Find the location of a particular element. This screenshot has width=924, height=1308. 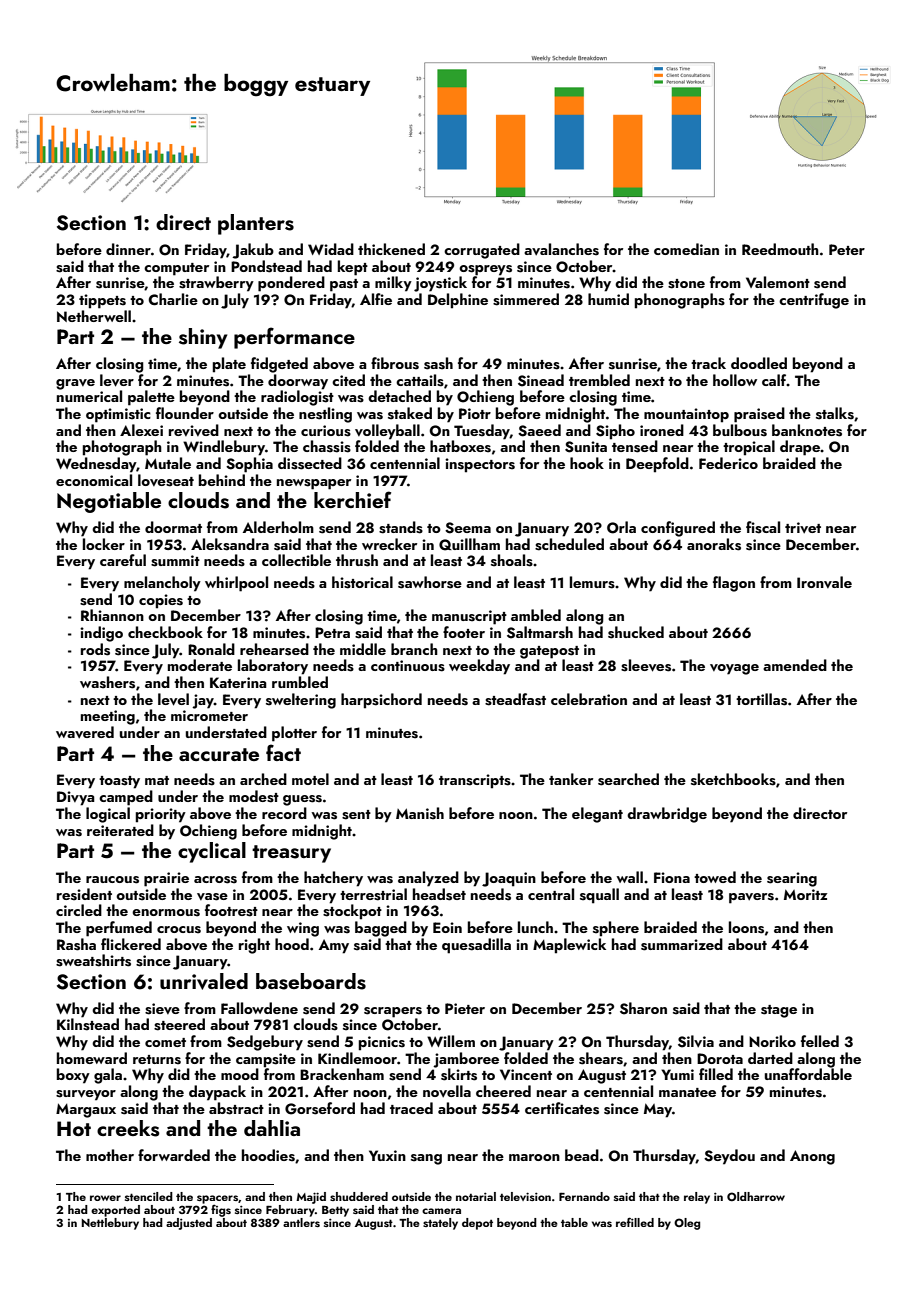

modest is located at coordinates (254, 796).
